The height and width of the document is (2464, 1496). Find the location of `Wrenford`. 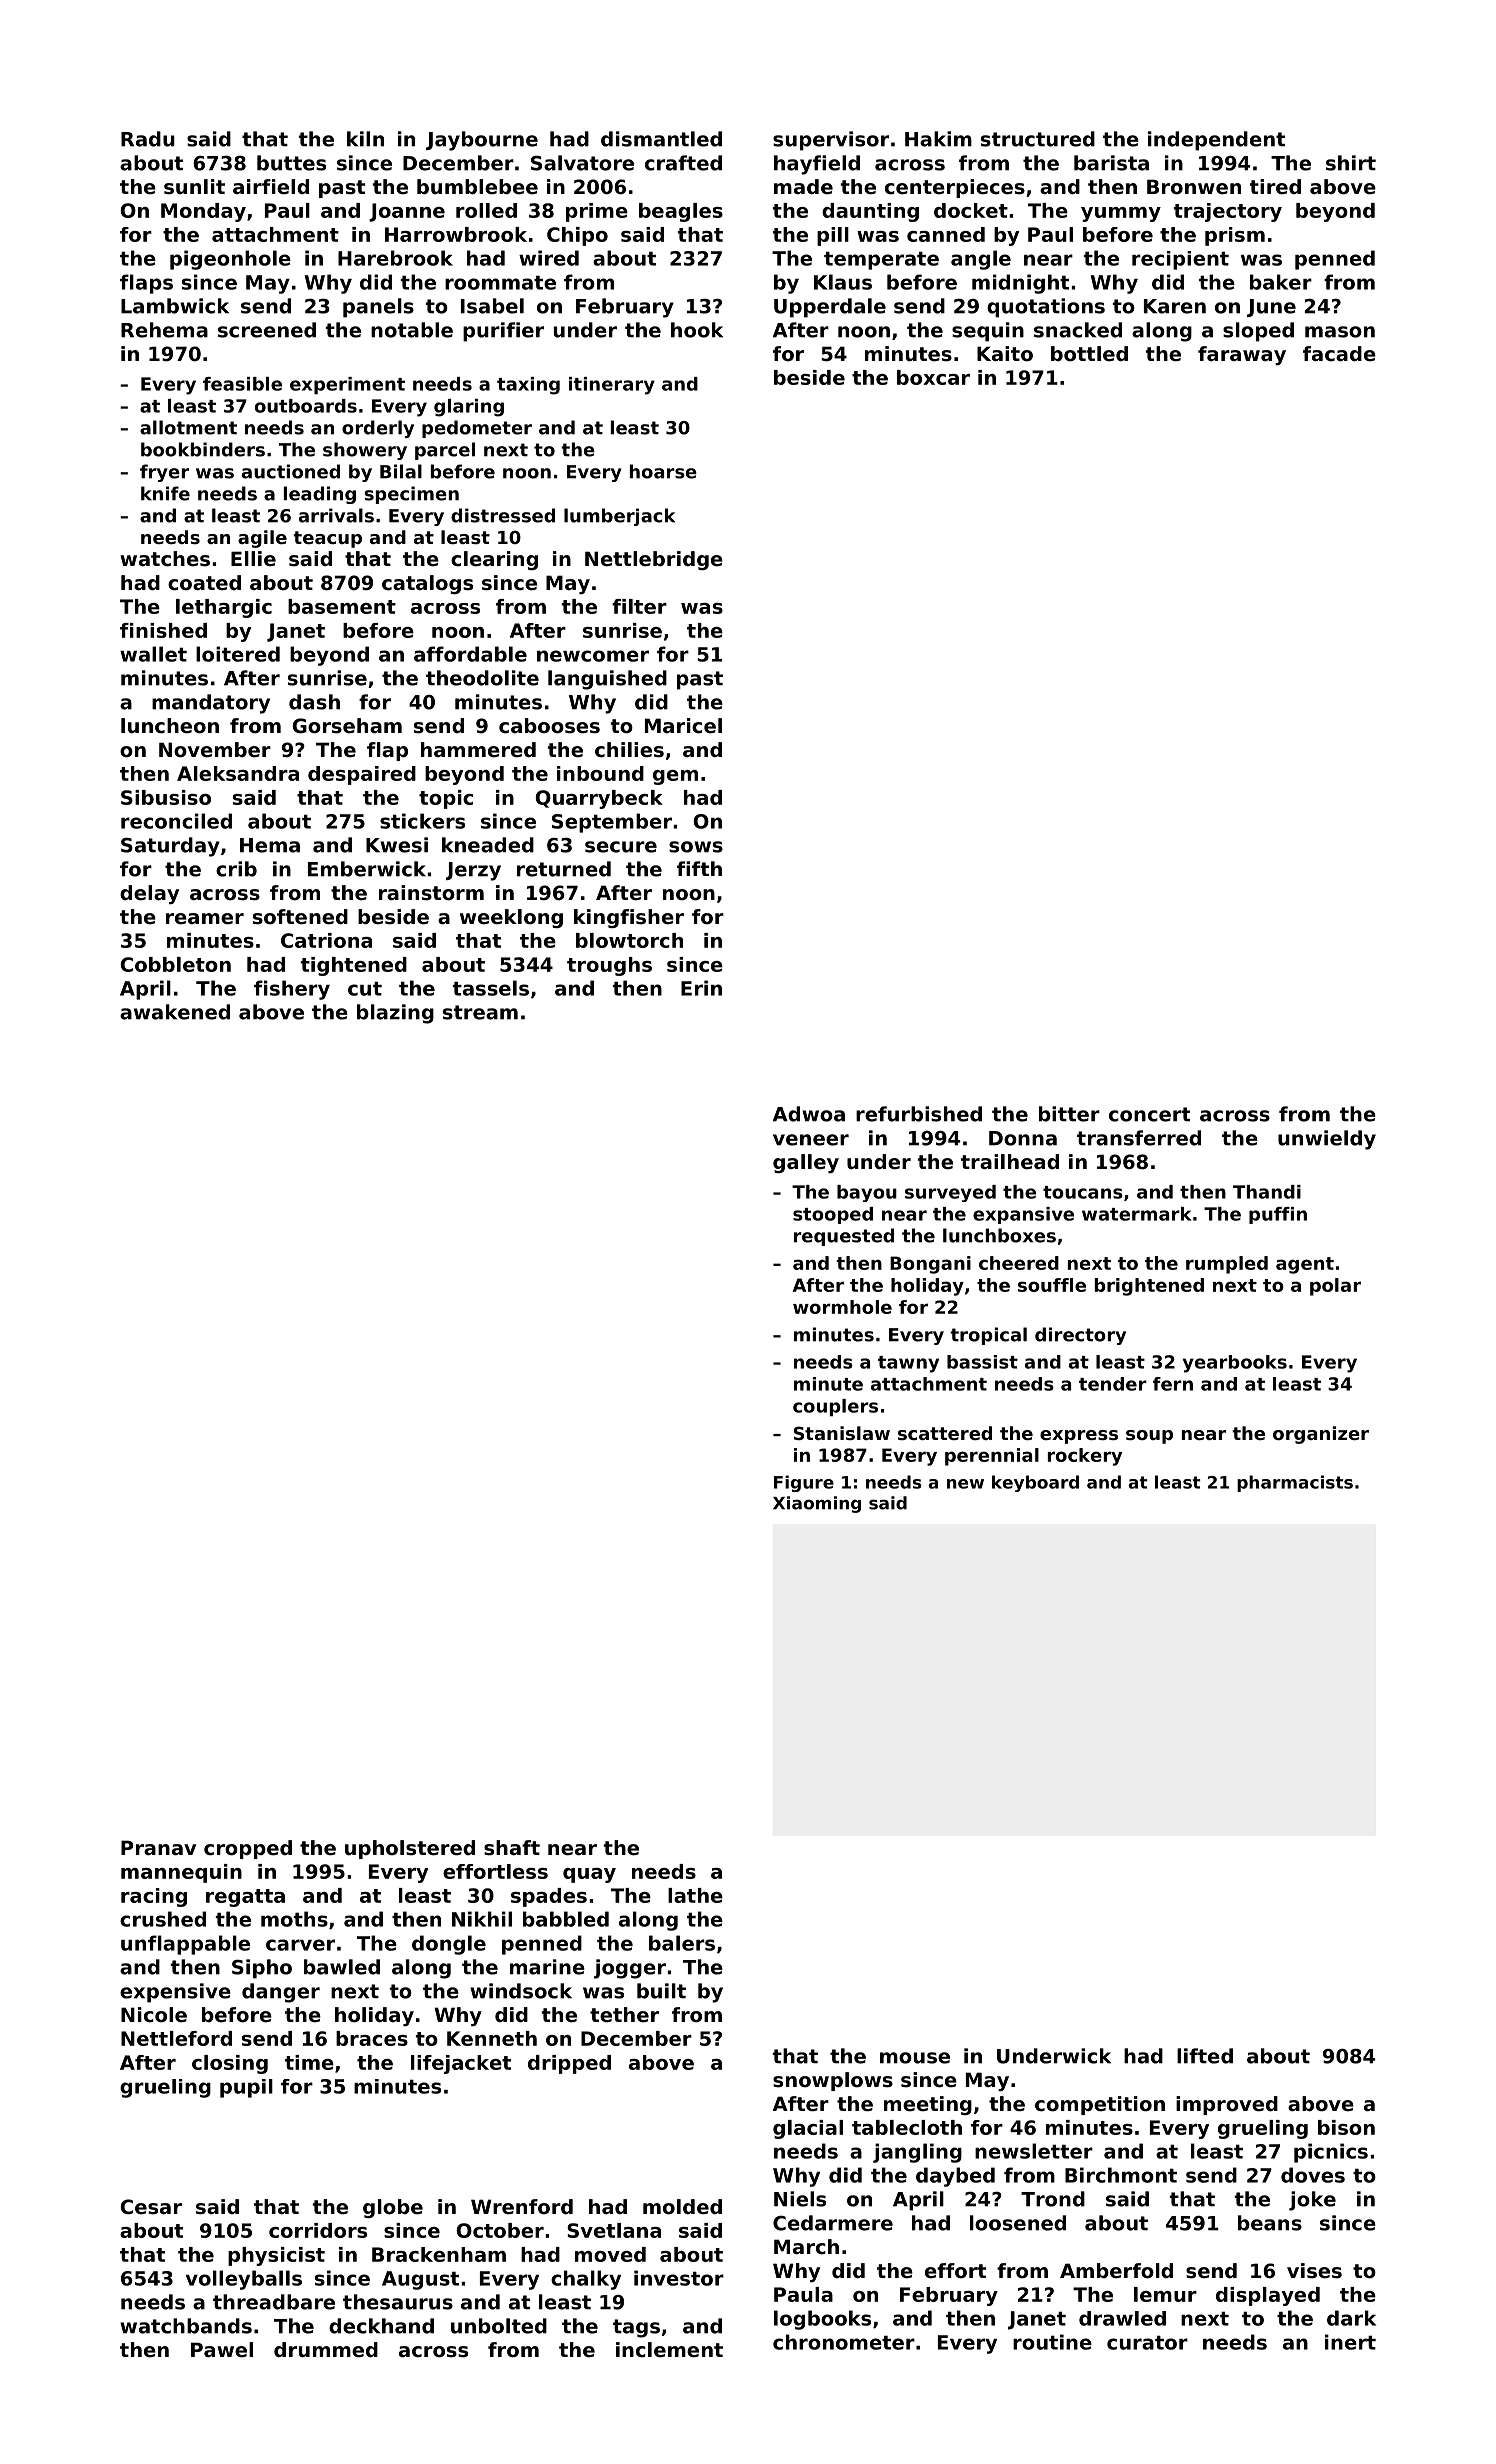

Wrenford is located at coordinates (522, 2207).
